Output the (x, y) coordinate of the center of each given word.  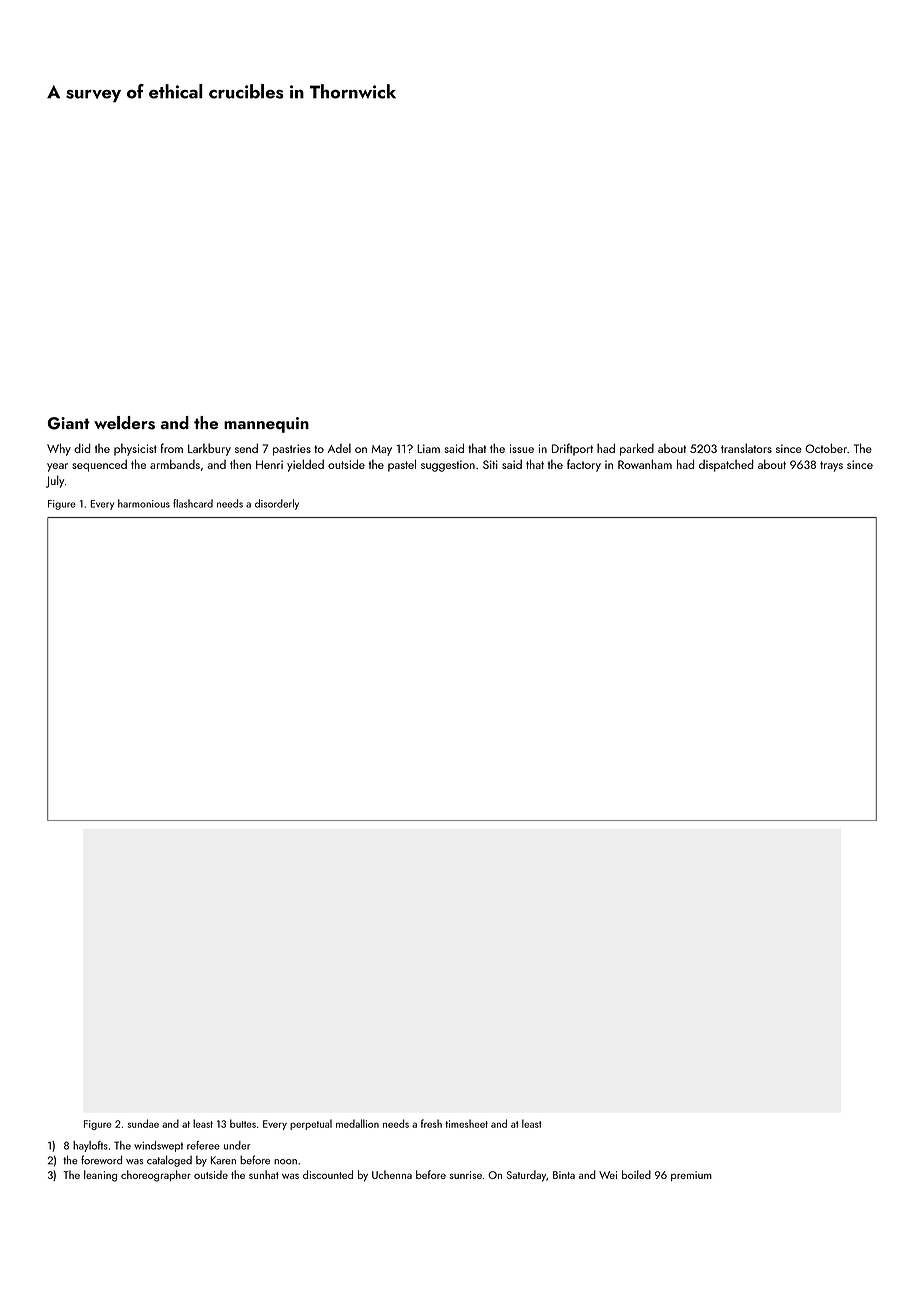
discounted (328, 1174)
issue (522, 448)
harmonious (144, 503)
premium (691, 1176)
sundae (143, 1123)
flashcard (193, 503)
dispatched (726, 465)
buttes (243, 1123)
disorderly (277, 504)
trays (831, 466)
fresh (431, 1123)
